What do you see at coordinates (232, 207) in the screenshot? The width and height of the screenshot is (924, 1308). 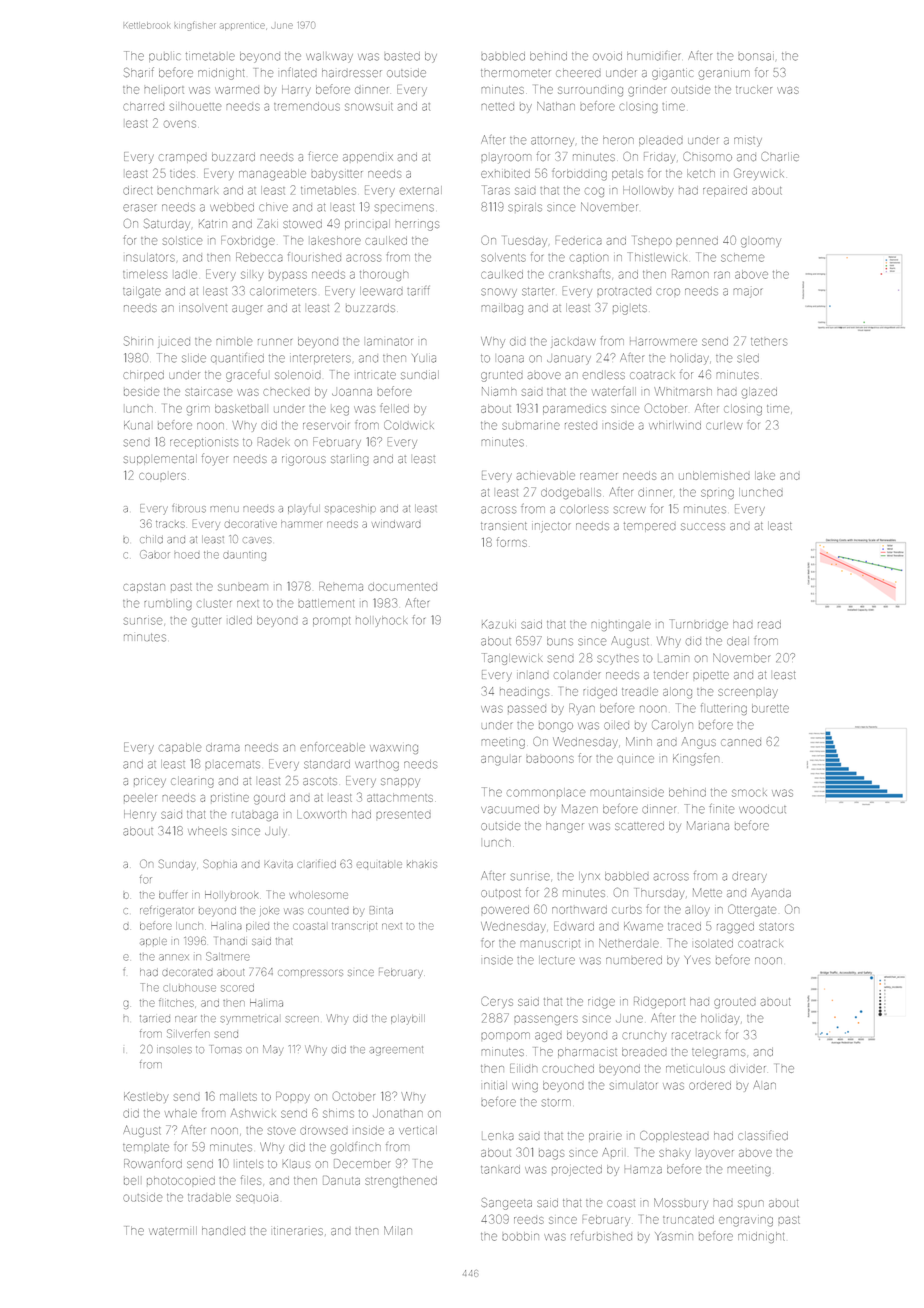 I see `webbed` at bounding box center [232, 207].
